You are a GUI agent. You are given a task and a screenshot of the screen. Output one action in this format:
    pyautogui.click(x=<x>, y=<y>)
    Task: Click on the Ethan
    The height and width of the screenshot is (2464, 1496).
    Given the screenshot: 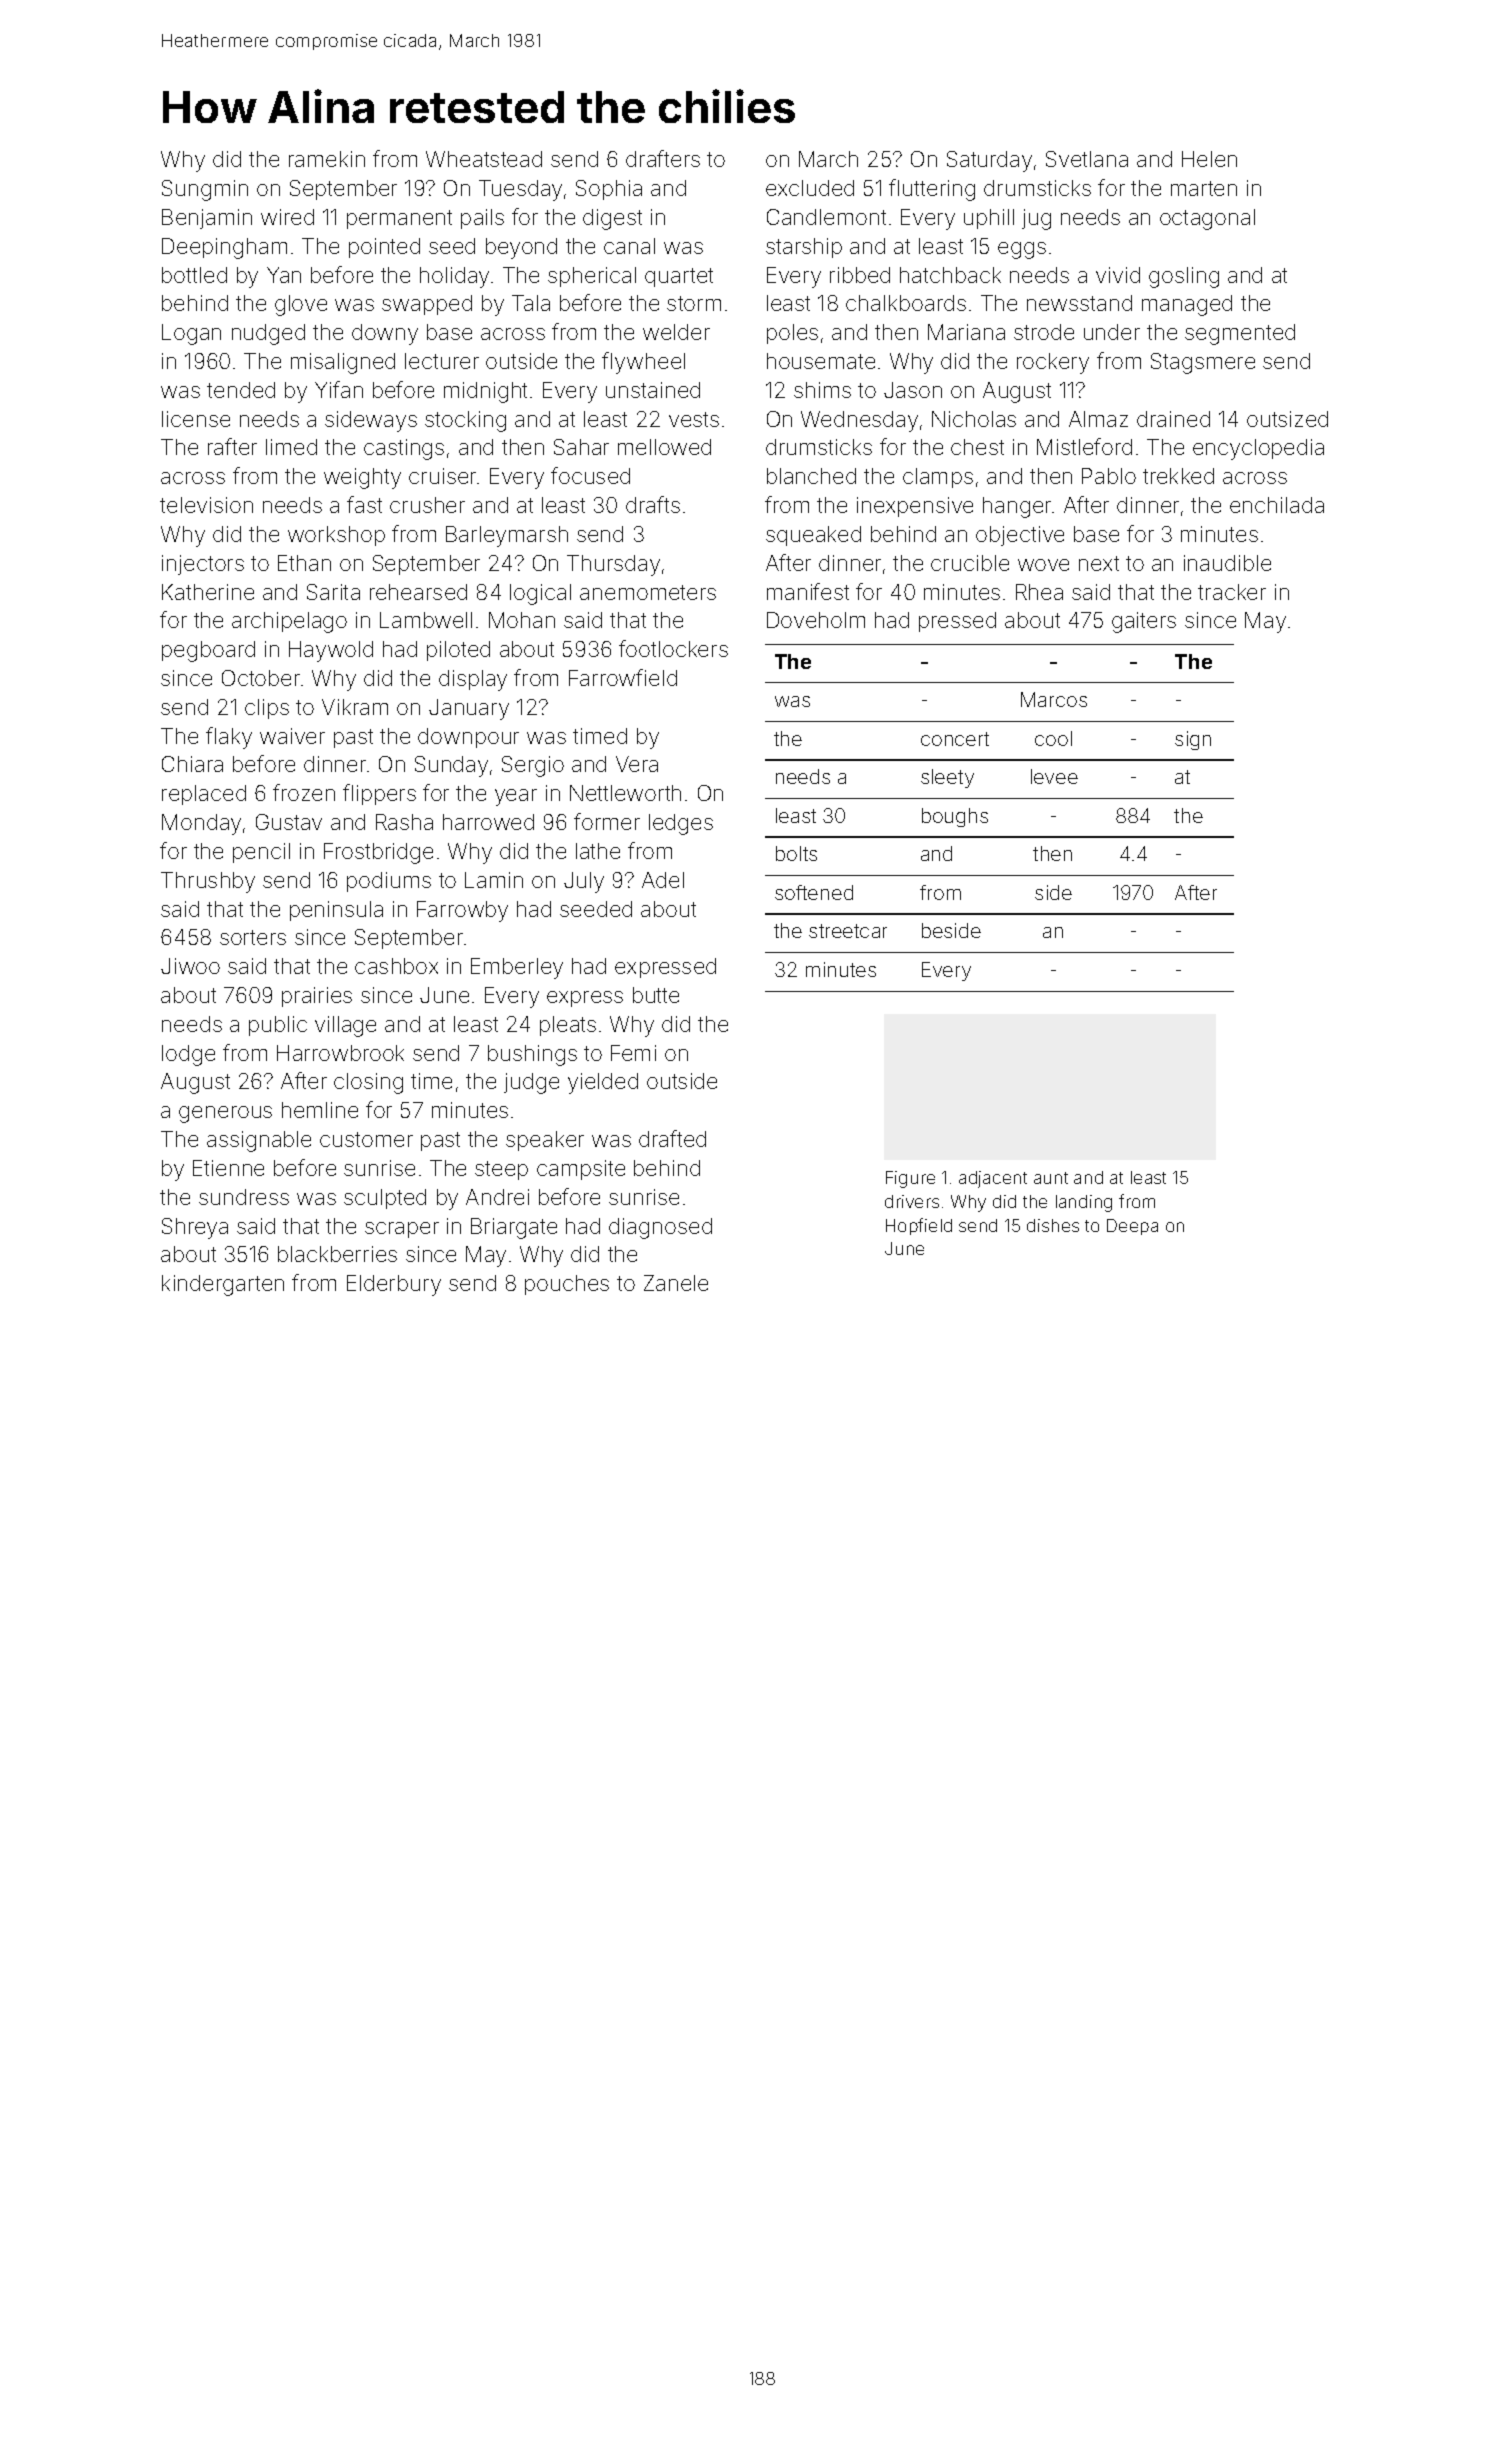 What is the action you would take?
    pyautogui.click(x=304, y=563)
